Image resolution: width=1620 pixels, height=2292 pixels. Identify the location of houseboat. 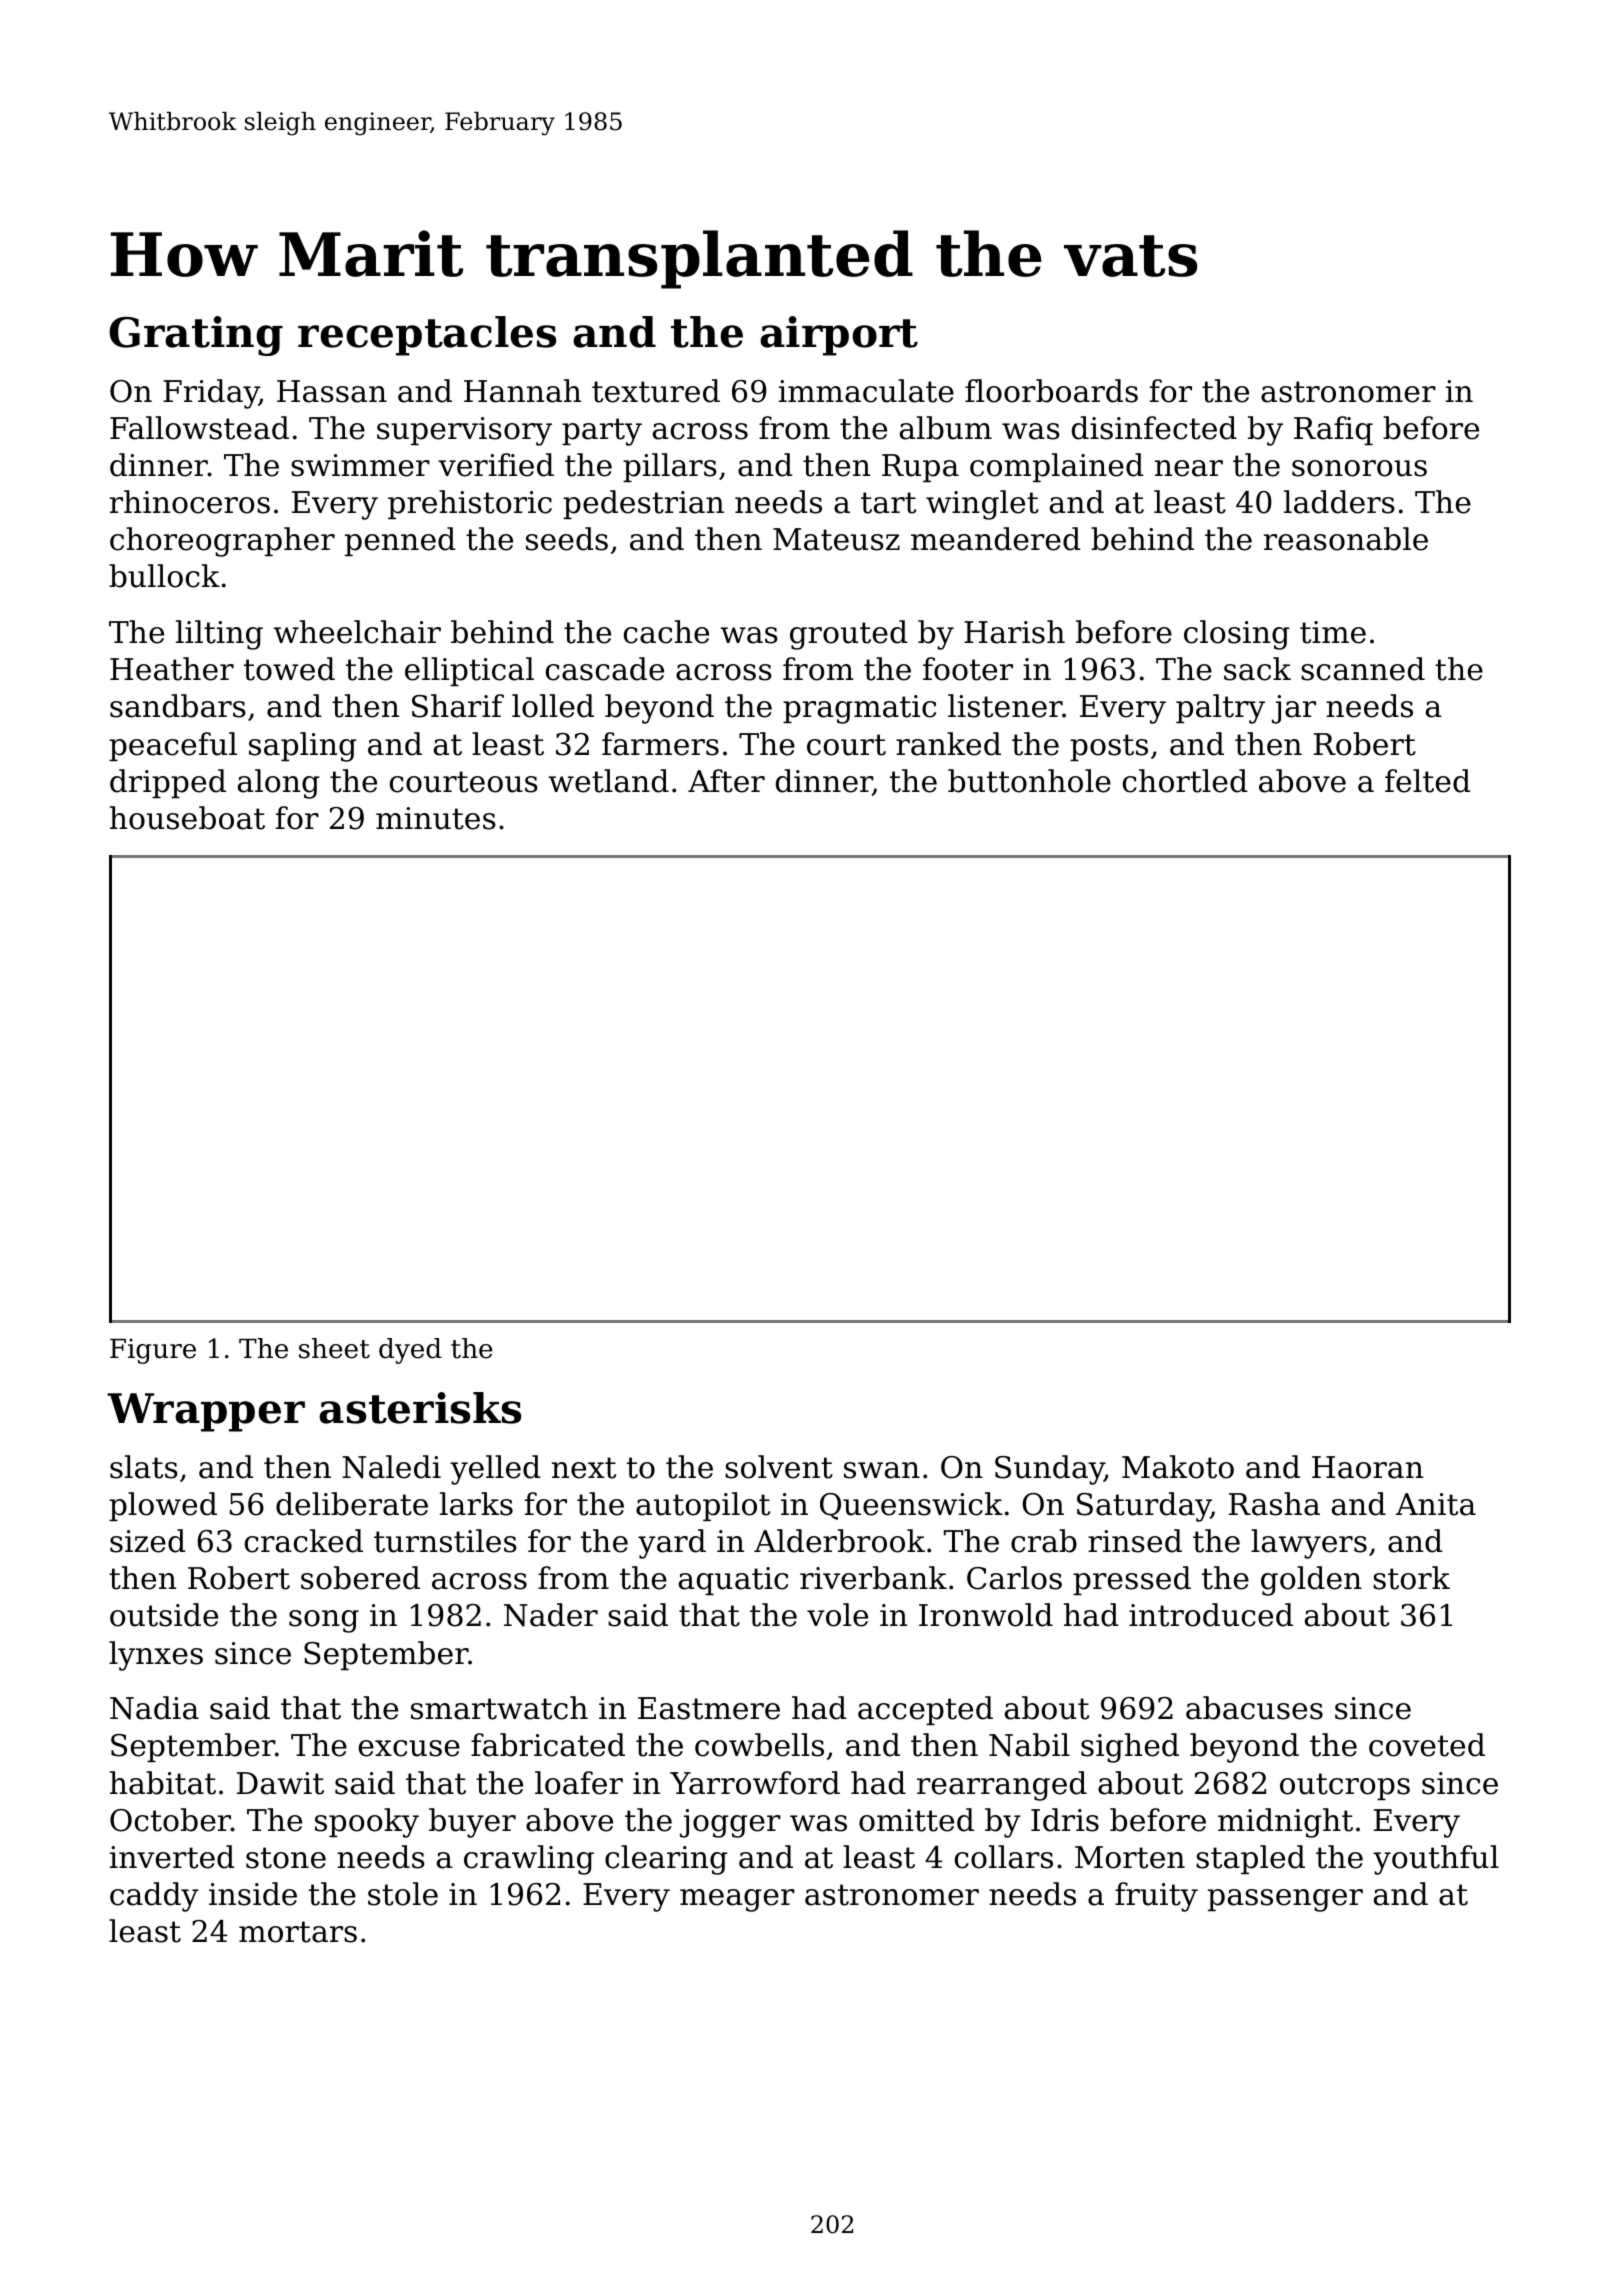
(187, 818).
